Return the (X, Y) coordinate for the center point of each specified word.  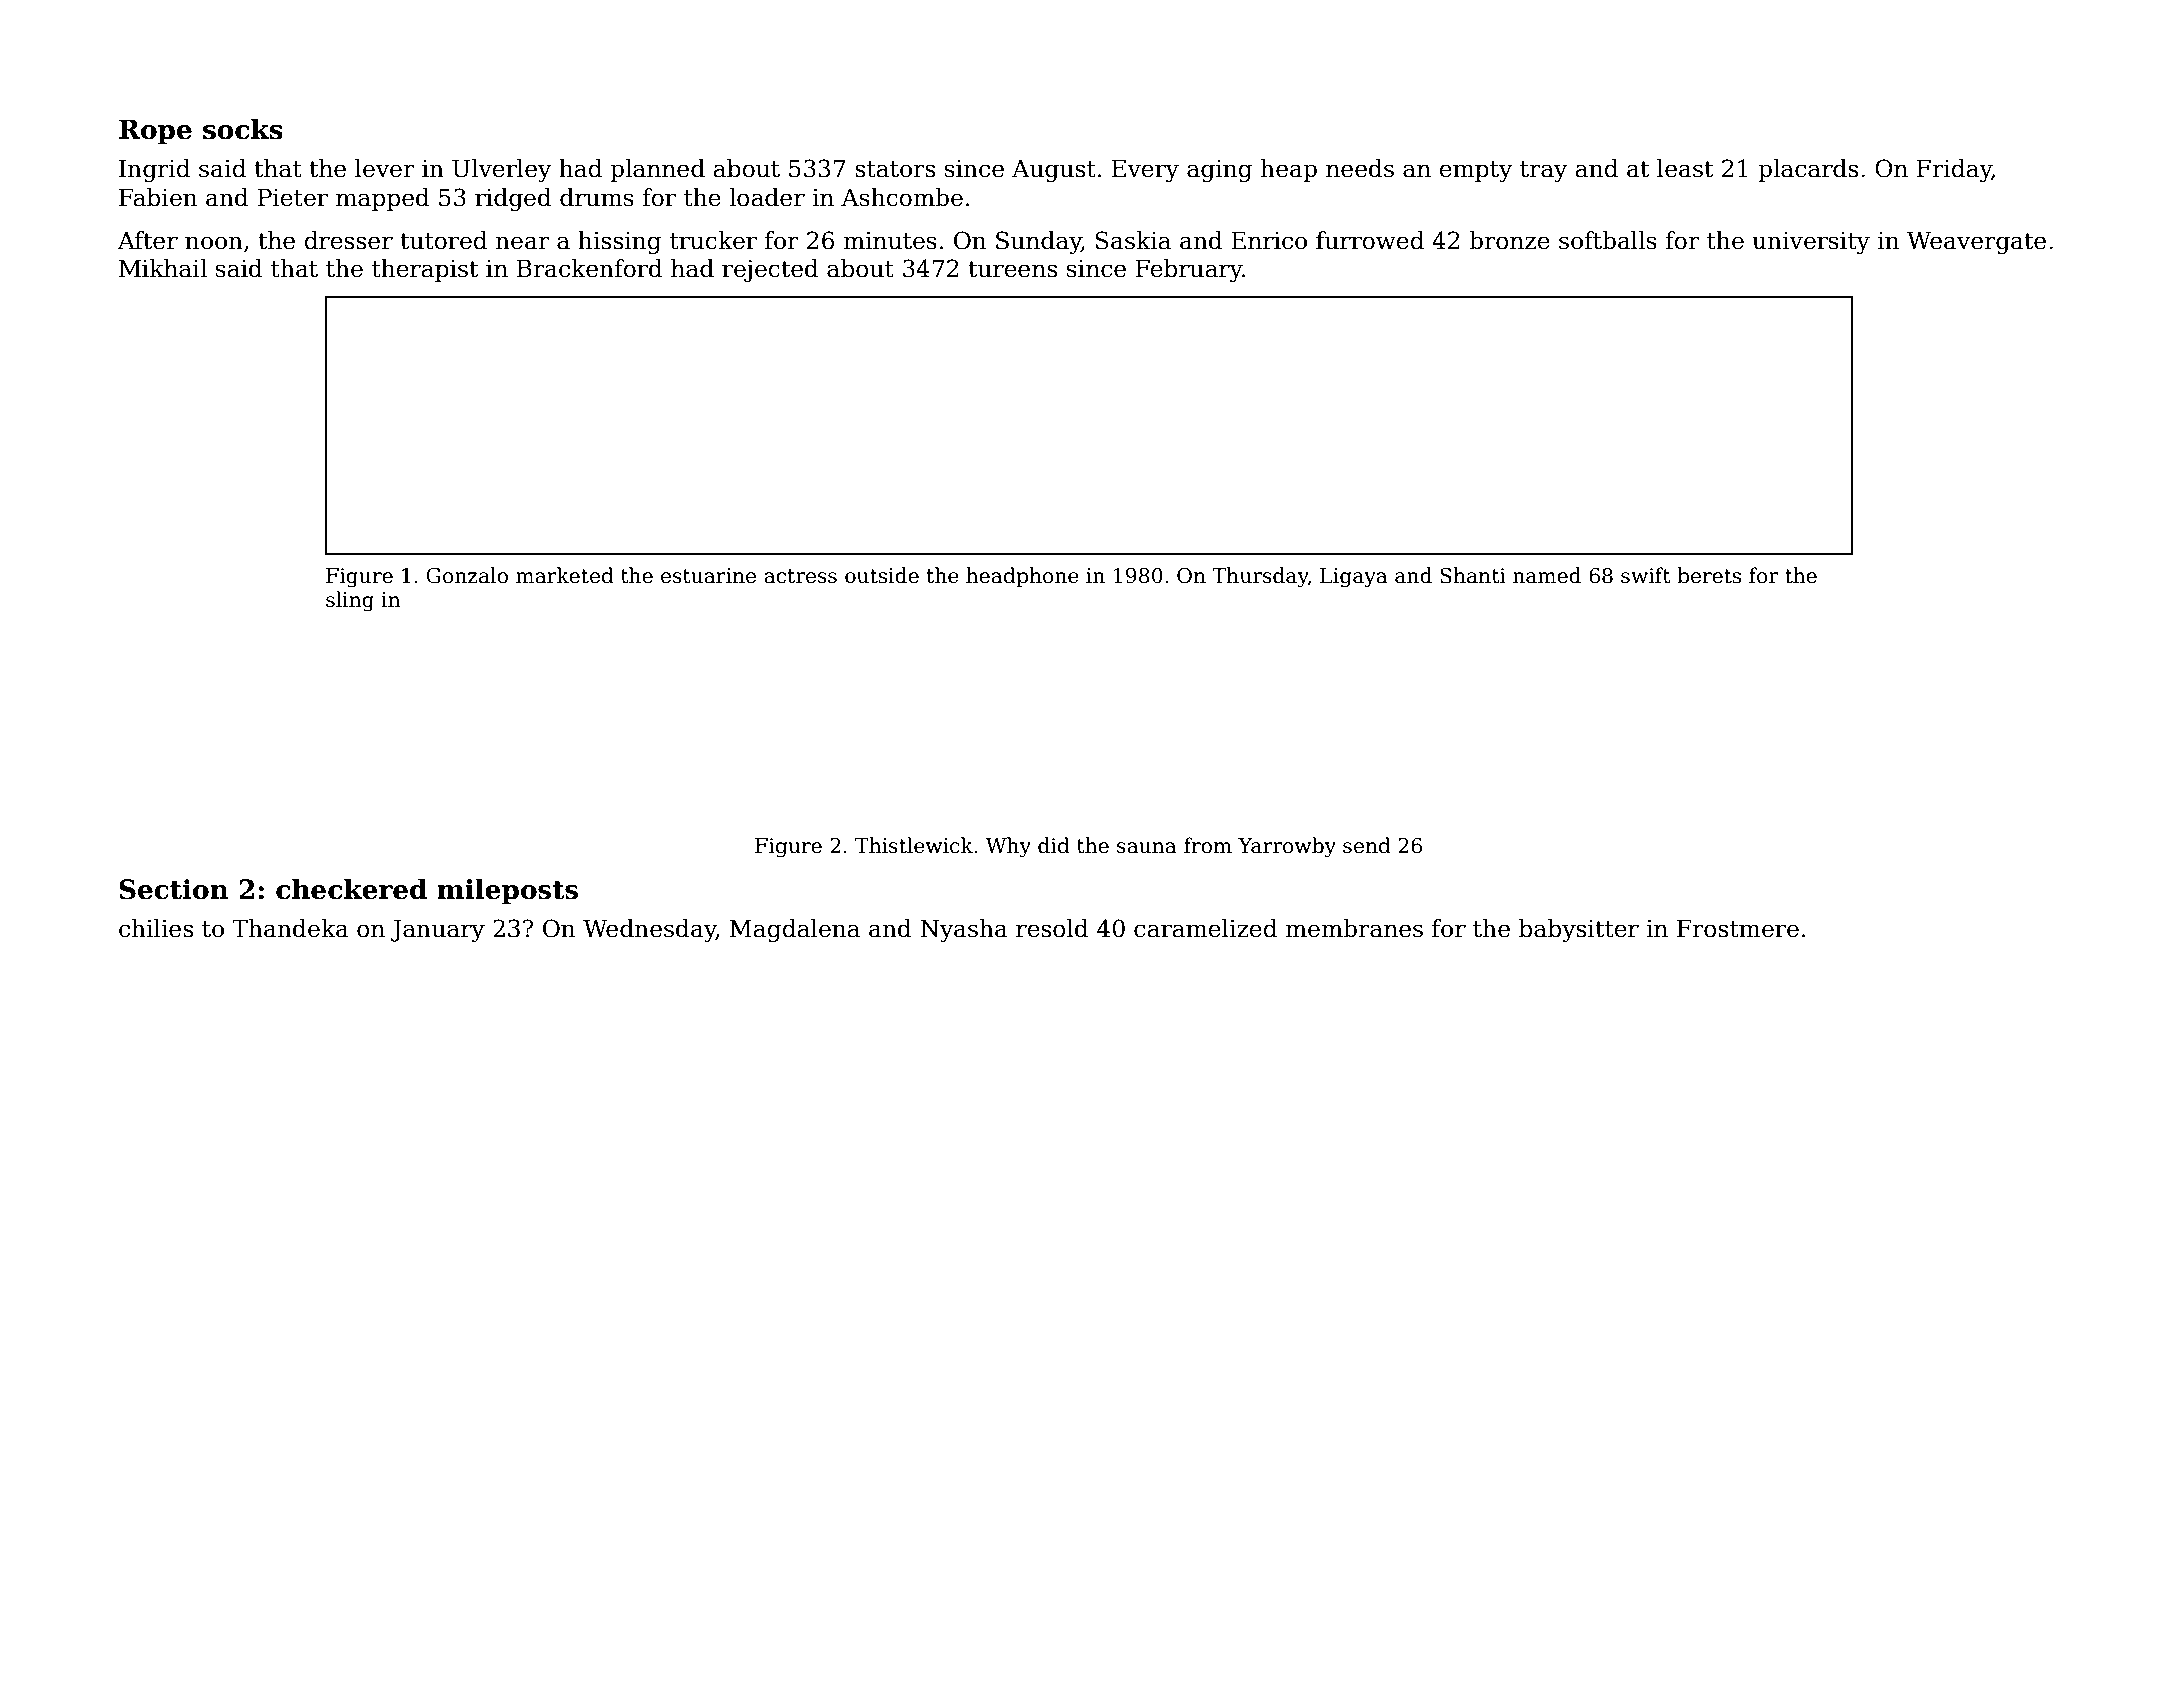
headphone (1022, 577)
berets (1709, 575)
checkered (351, 889)
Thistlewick (914, 845)
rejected (770, 270)
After (148, 240)
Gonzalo (467, 575)
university (1811, 243)
